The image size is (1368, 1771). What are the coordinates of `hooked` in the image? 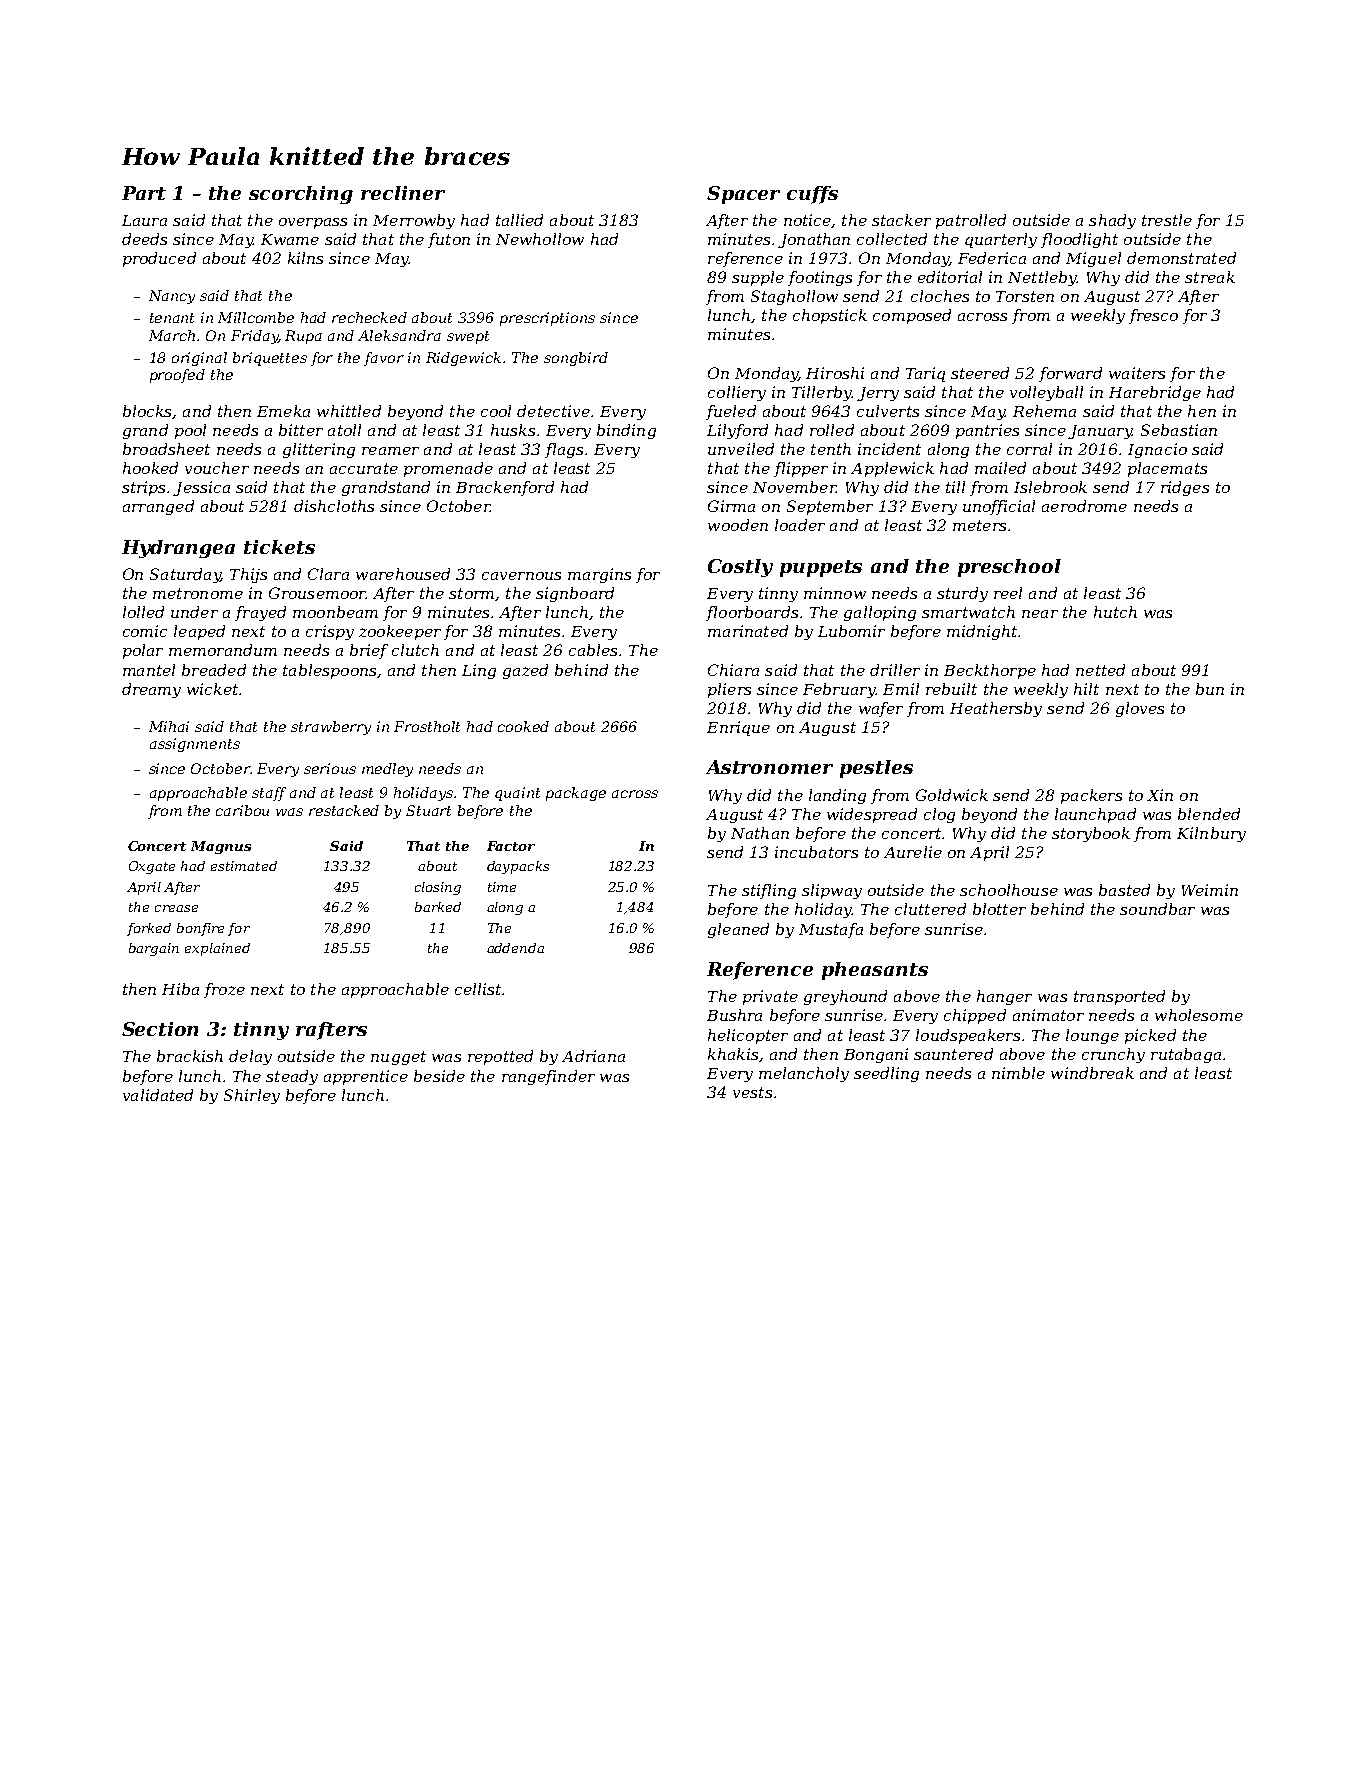 It's located at (150, 468).
